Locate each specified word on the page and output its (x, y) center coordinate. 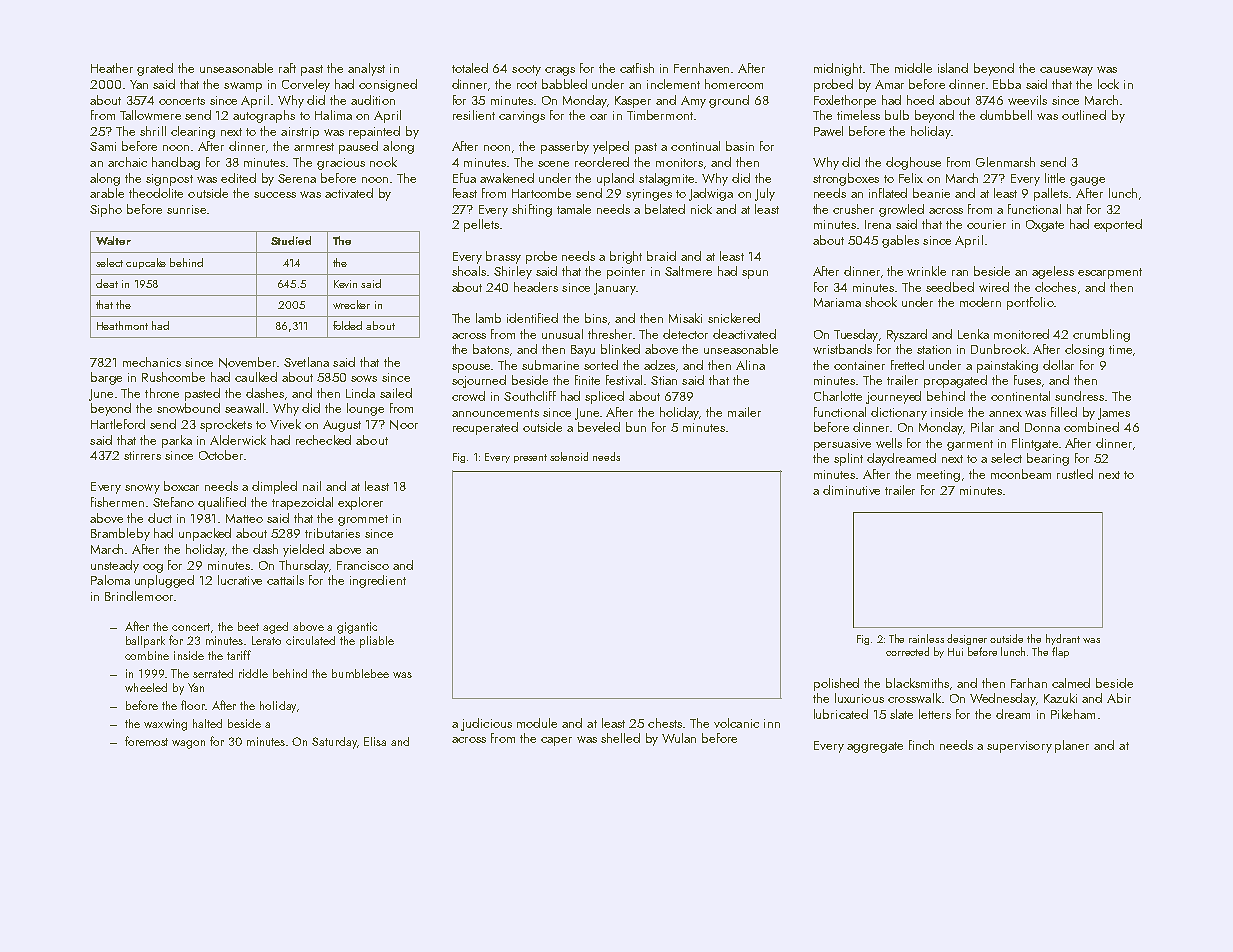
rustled (1075, 474)
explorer (360, 503)
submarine (550, 365)
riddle (253, 673)
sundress (1079, 396)
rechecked (323, 440)
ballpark (145, 642)
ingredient (378, 581)
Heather (112, 68)
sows (364, 378)
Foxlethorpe (845, 101)
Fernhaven (701, 68)
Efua (464, 178)
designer (967, 639)
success (275, 195)
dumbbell (1006, 115)
